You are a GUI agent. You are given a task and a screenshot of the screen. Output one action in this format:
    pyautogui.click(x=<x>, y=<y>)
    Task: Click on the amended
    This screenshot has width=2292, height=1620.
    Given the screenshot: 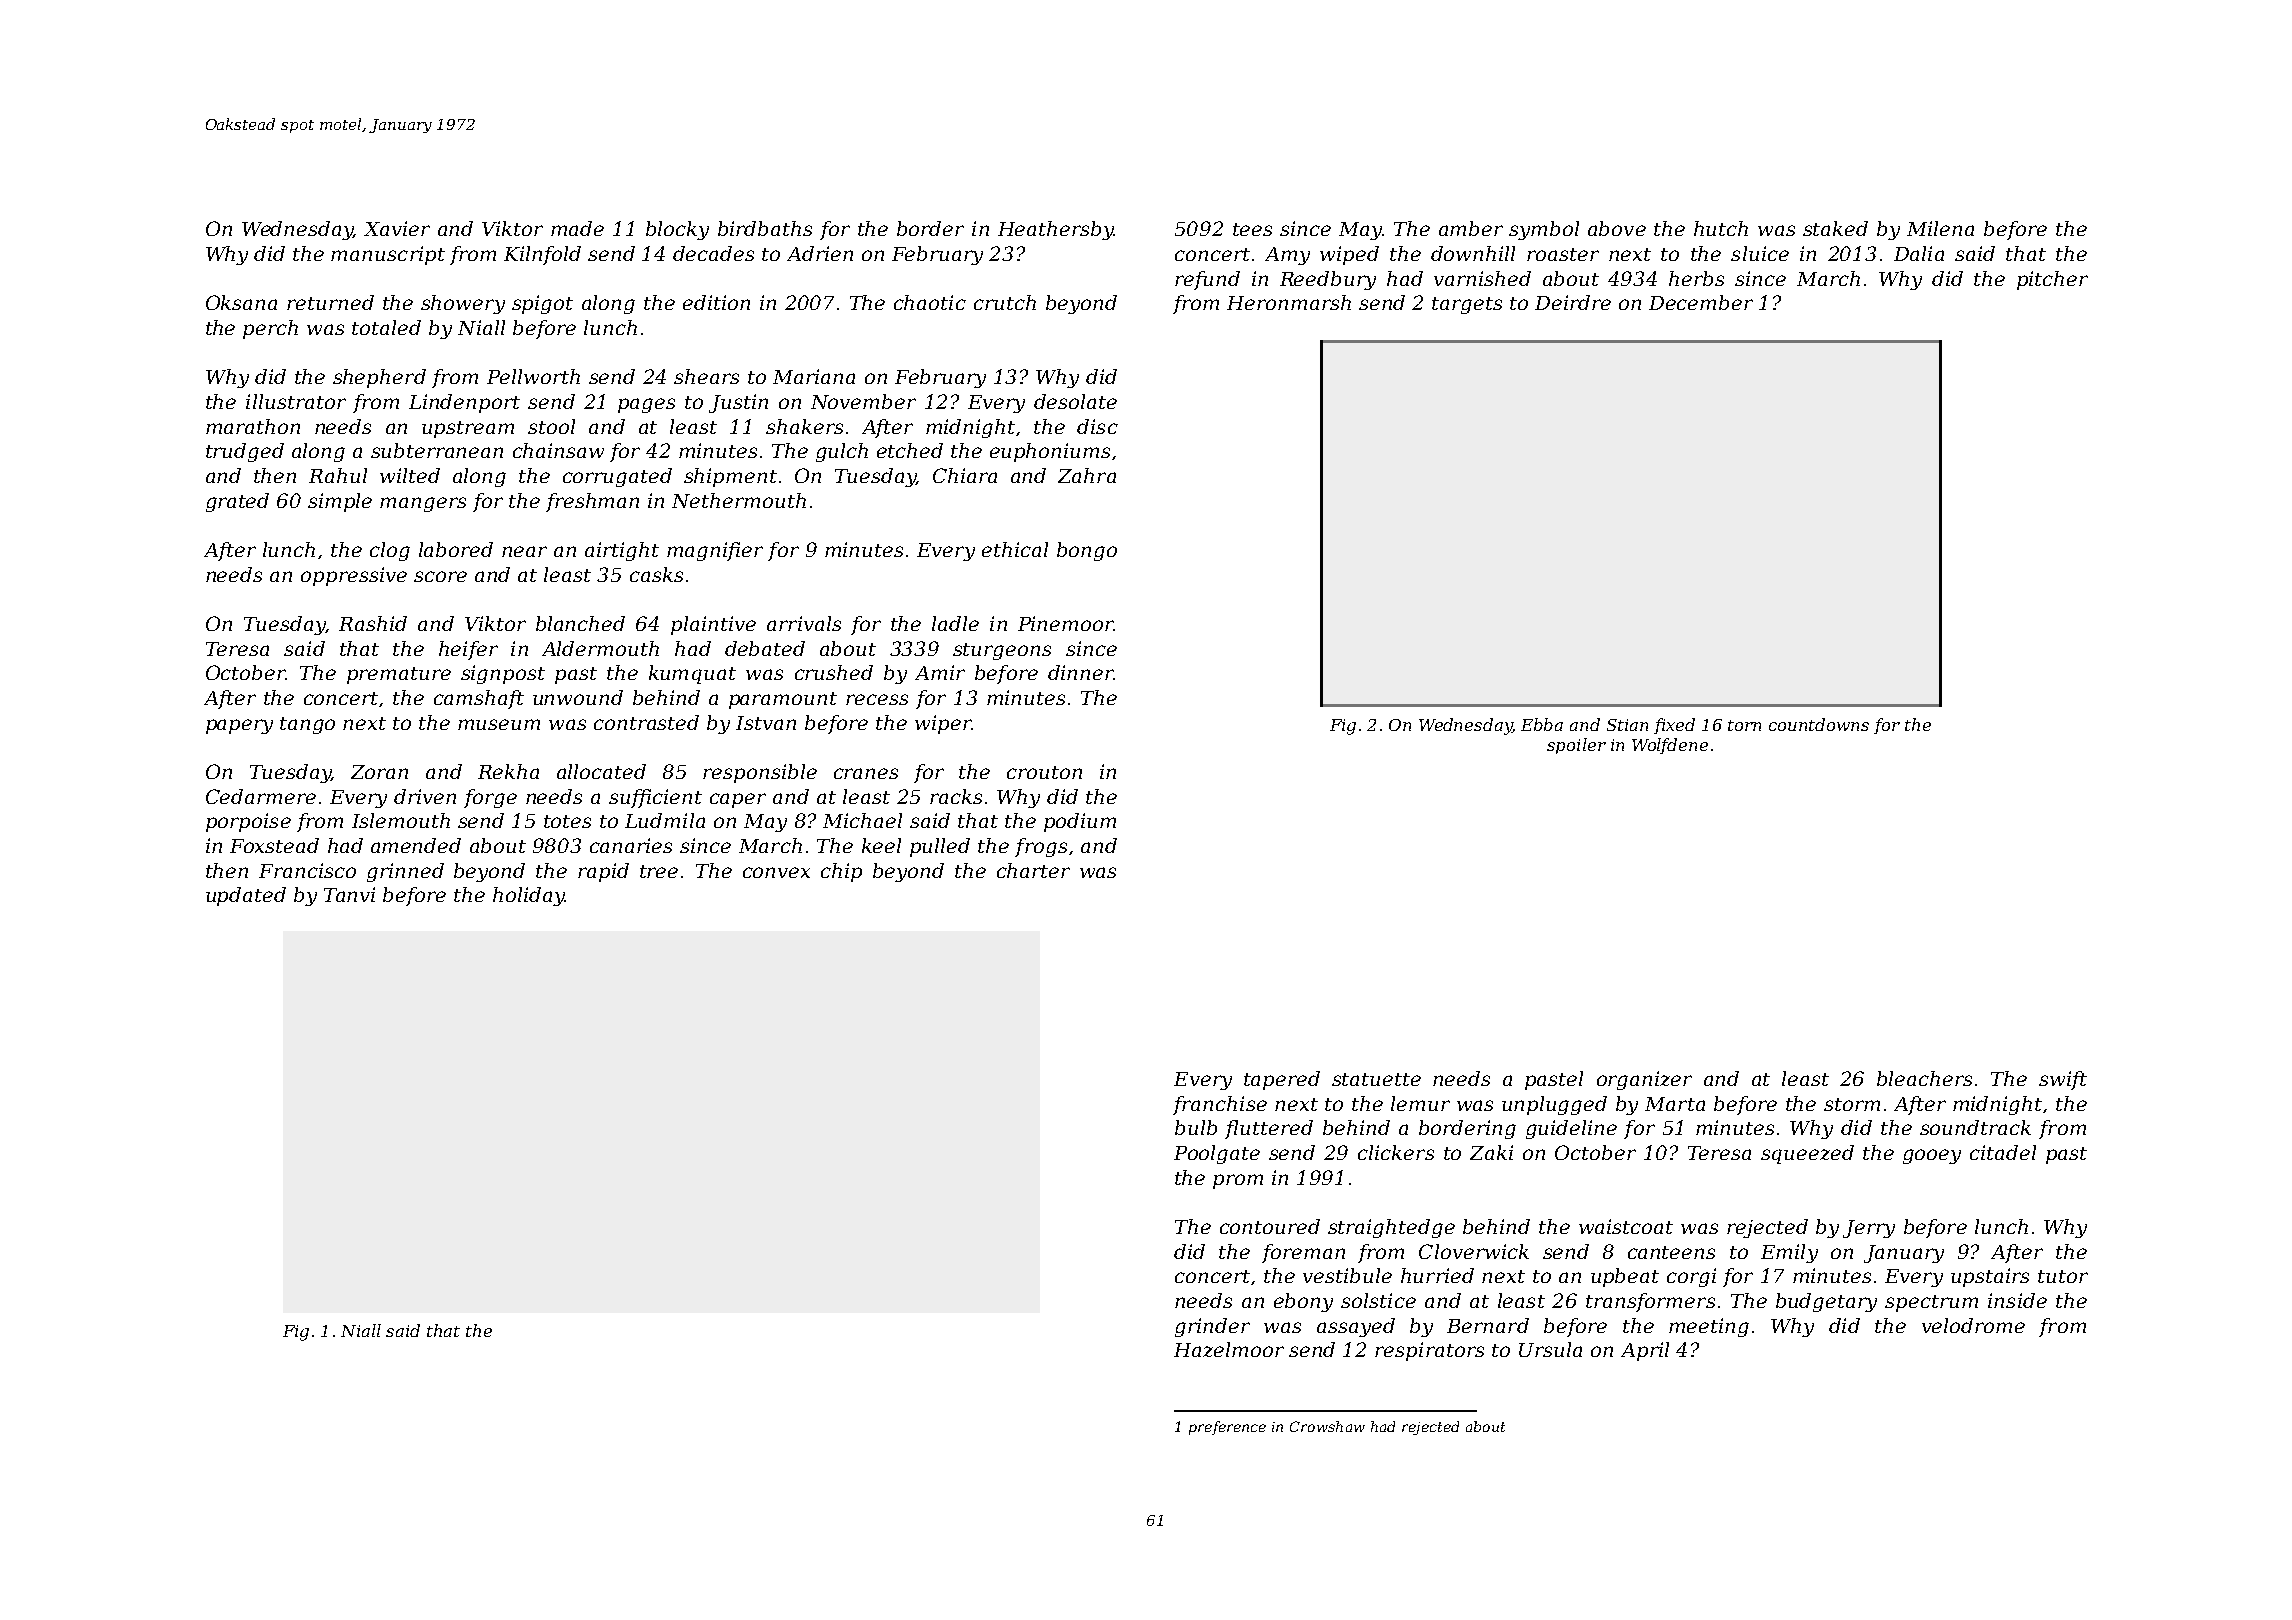 What is the action you would take?
    pyautogui.click(x=416, y=845)
